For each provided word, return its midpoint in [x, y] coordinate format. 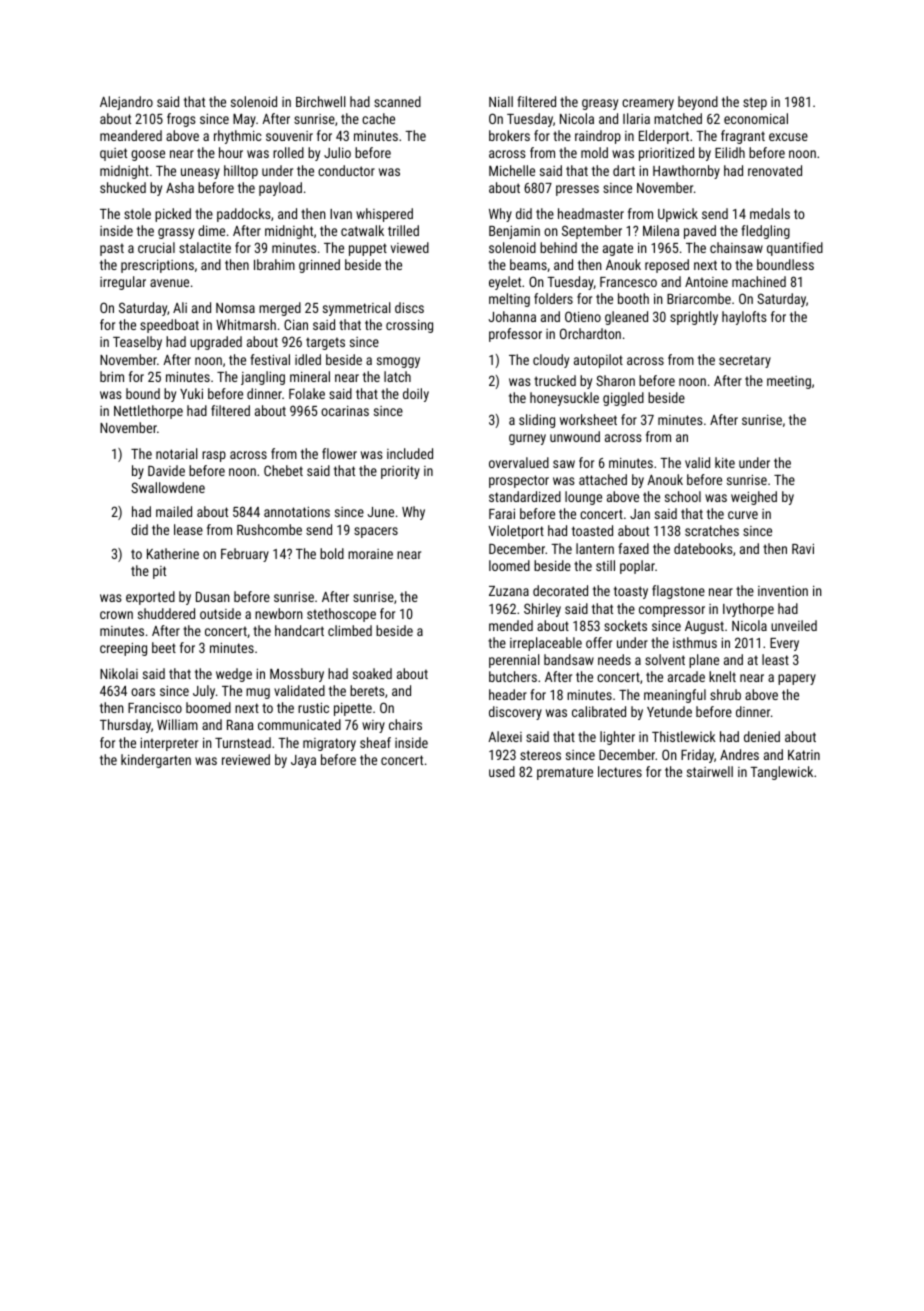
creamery [648, 104]
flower [339, 453]
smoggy [398, 362]
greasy [600, 104]
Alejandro [126, 103]
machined [759, 281]
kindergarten [156, 761]
